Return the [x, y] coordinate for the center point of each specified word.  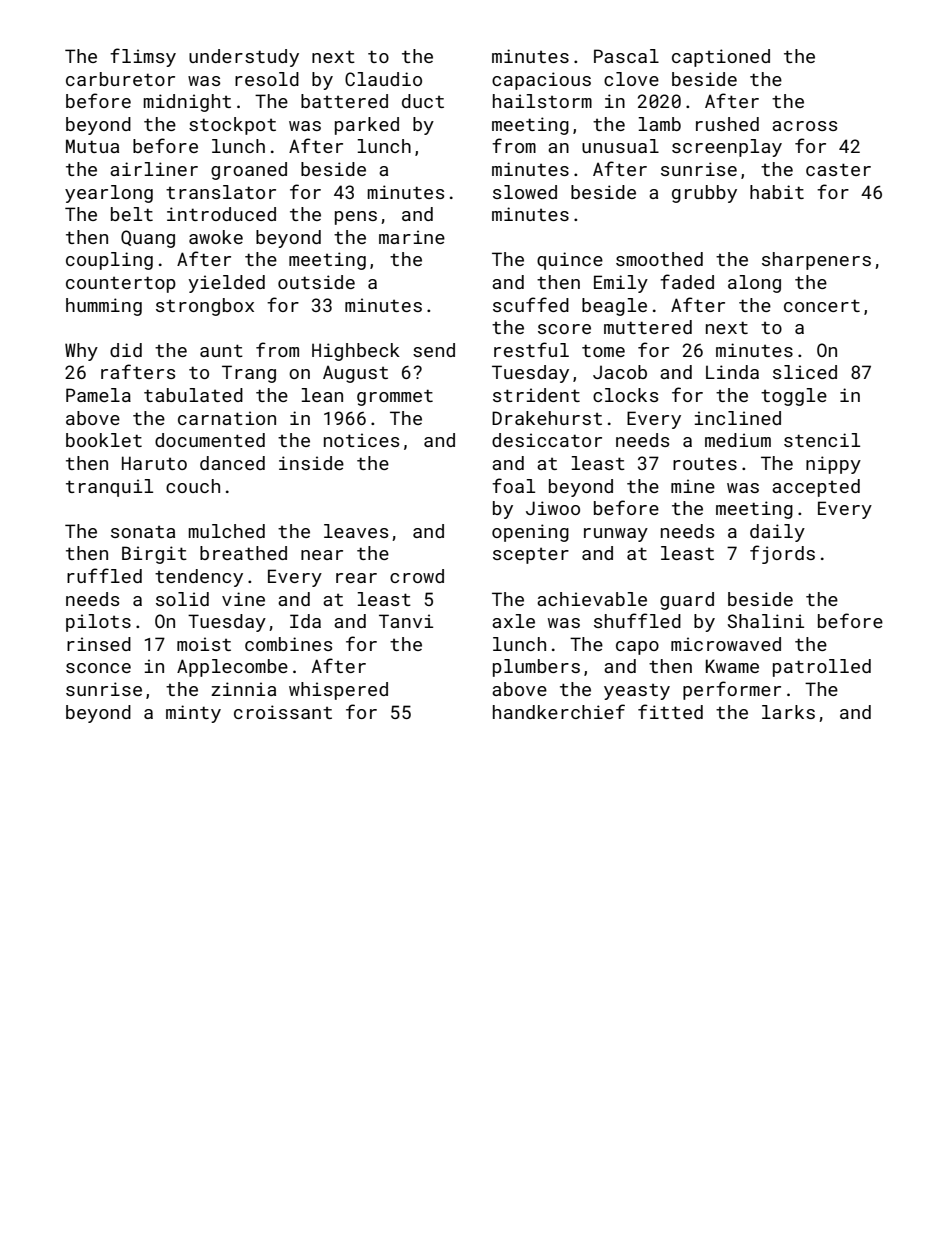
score [564, 329]
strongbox [205, 307]
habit [777, 192]
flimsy [143, 57]
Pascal [626, 56]
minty [193, 714]
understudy [244, 58]
